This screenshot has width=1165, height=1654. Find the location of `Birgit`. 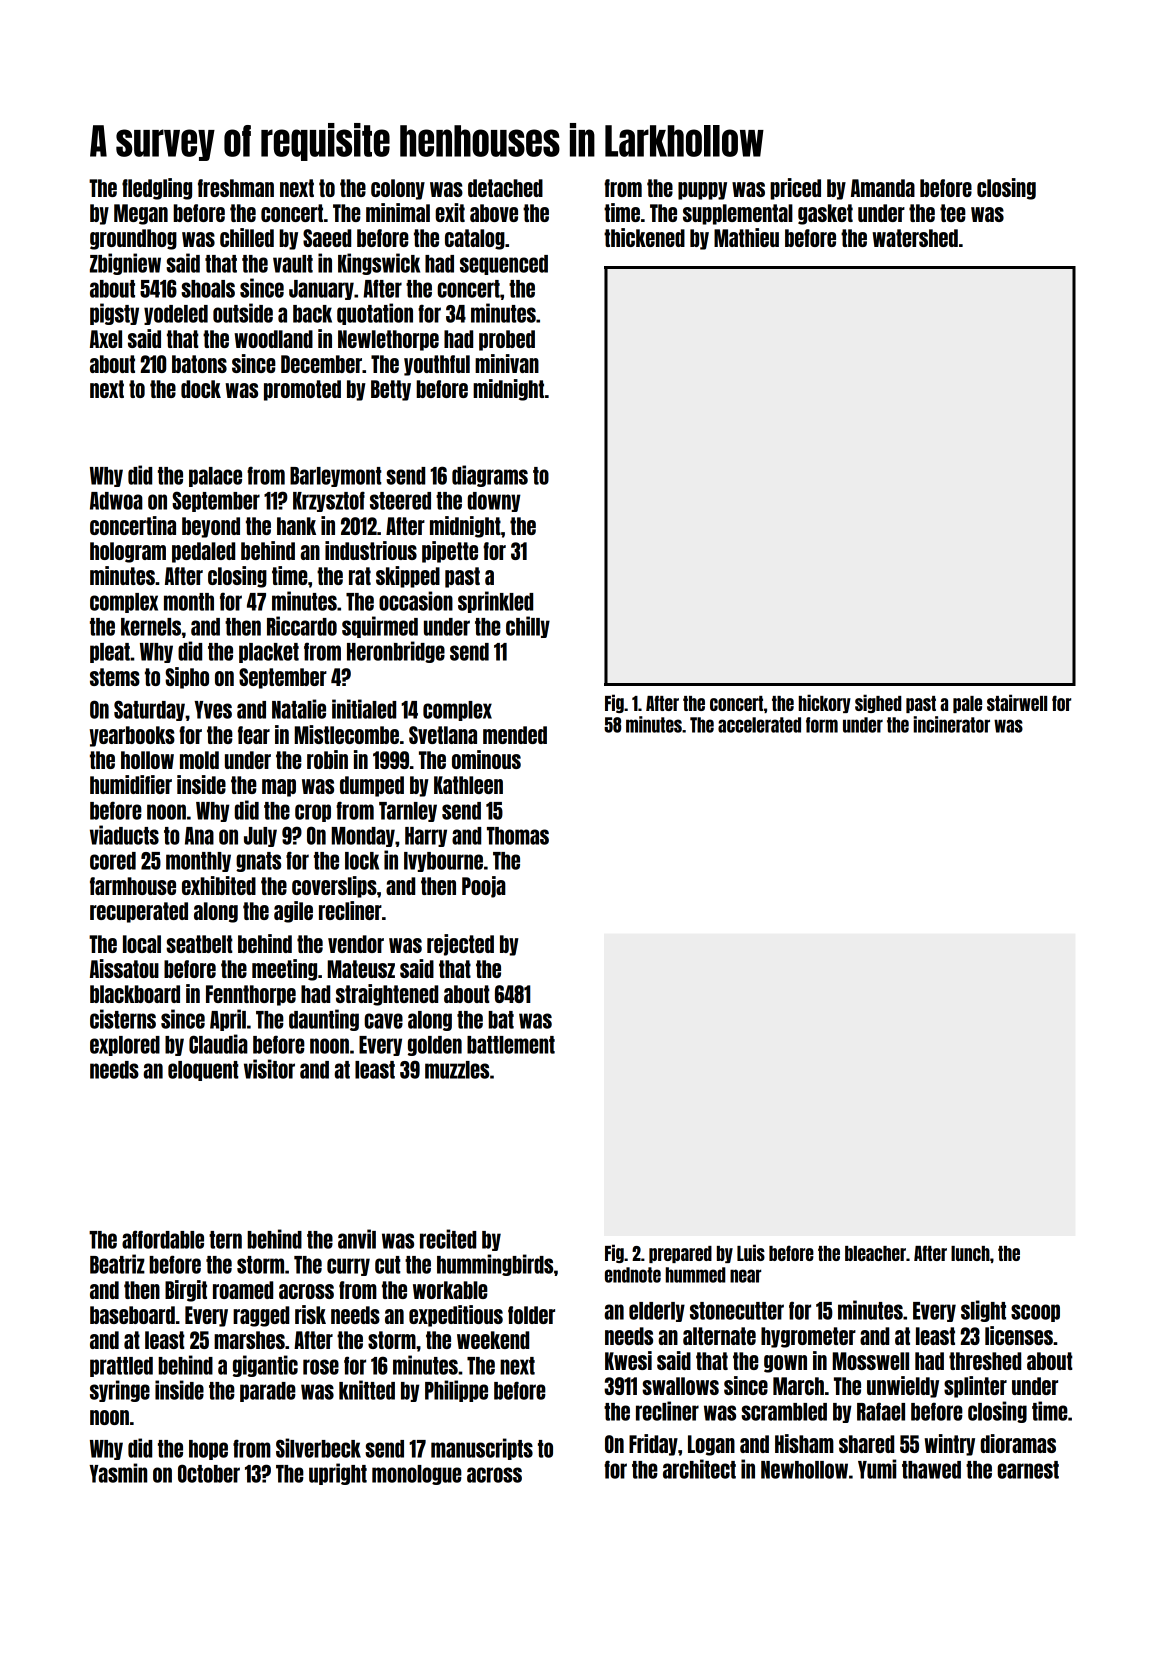

Birgit is located at coordinates (186, 1291).
